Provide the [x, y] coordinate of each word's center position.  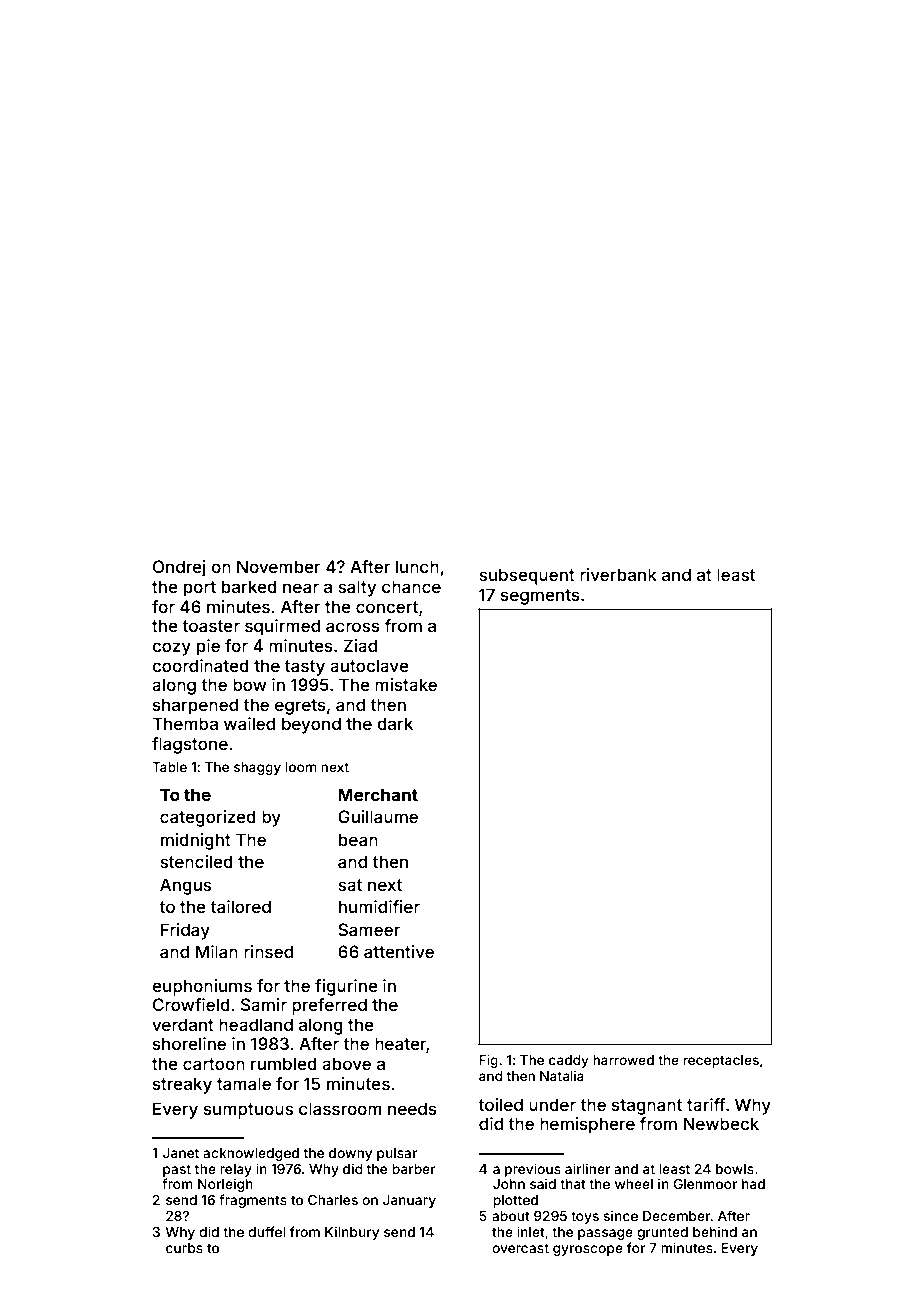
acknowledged [251, 1154]
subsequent [527, 576]
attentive [399, 951]
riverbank [618, 574]
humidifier [379, 906]
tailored [240, 906]
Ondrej [179, 568]
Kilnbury [352, 1233]
